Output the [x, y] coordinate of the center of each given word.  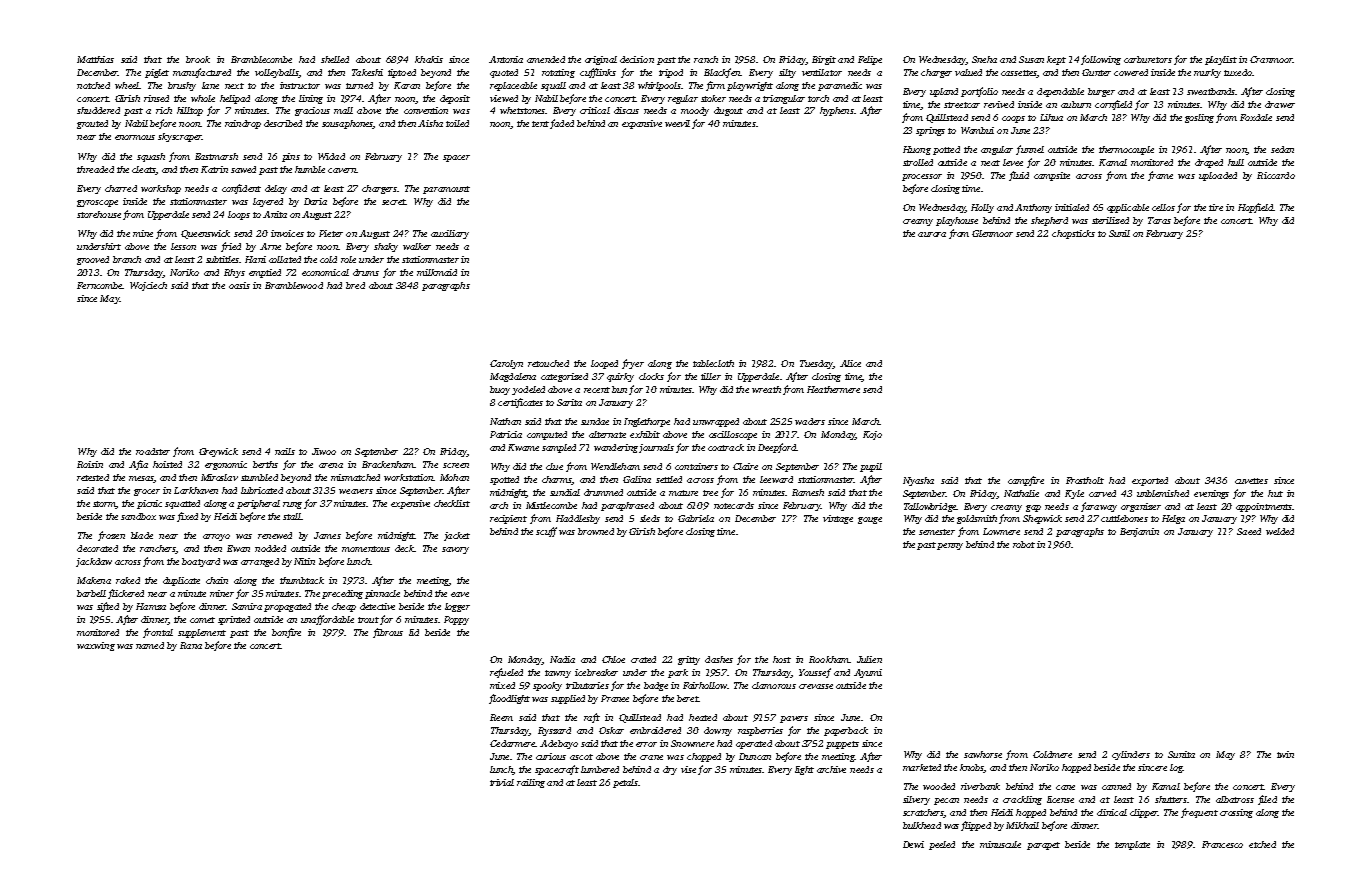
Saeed [1249, 531]
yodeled [528, 390]
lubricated [262, 490]
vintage [838, 519]
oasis [239, 285]
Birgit [824, 60]
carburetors [1148, 59]
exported [1150, 481]
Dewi [913, 844]
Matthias [95, 59]
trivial [502, 782]
